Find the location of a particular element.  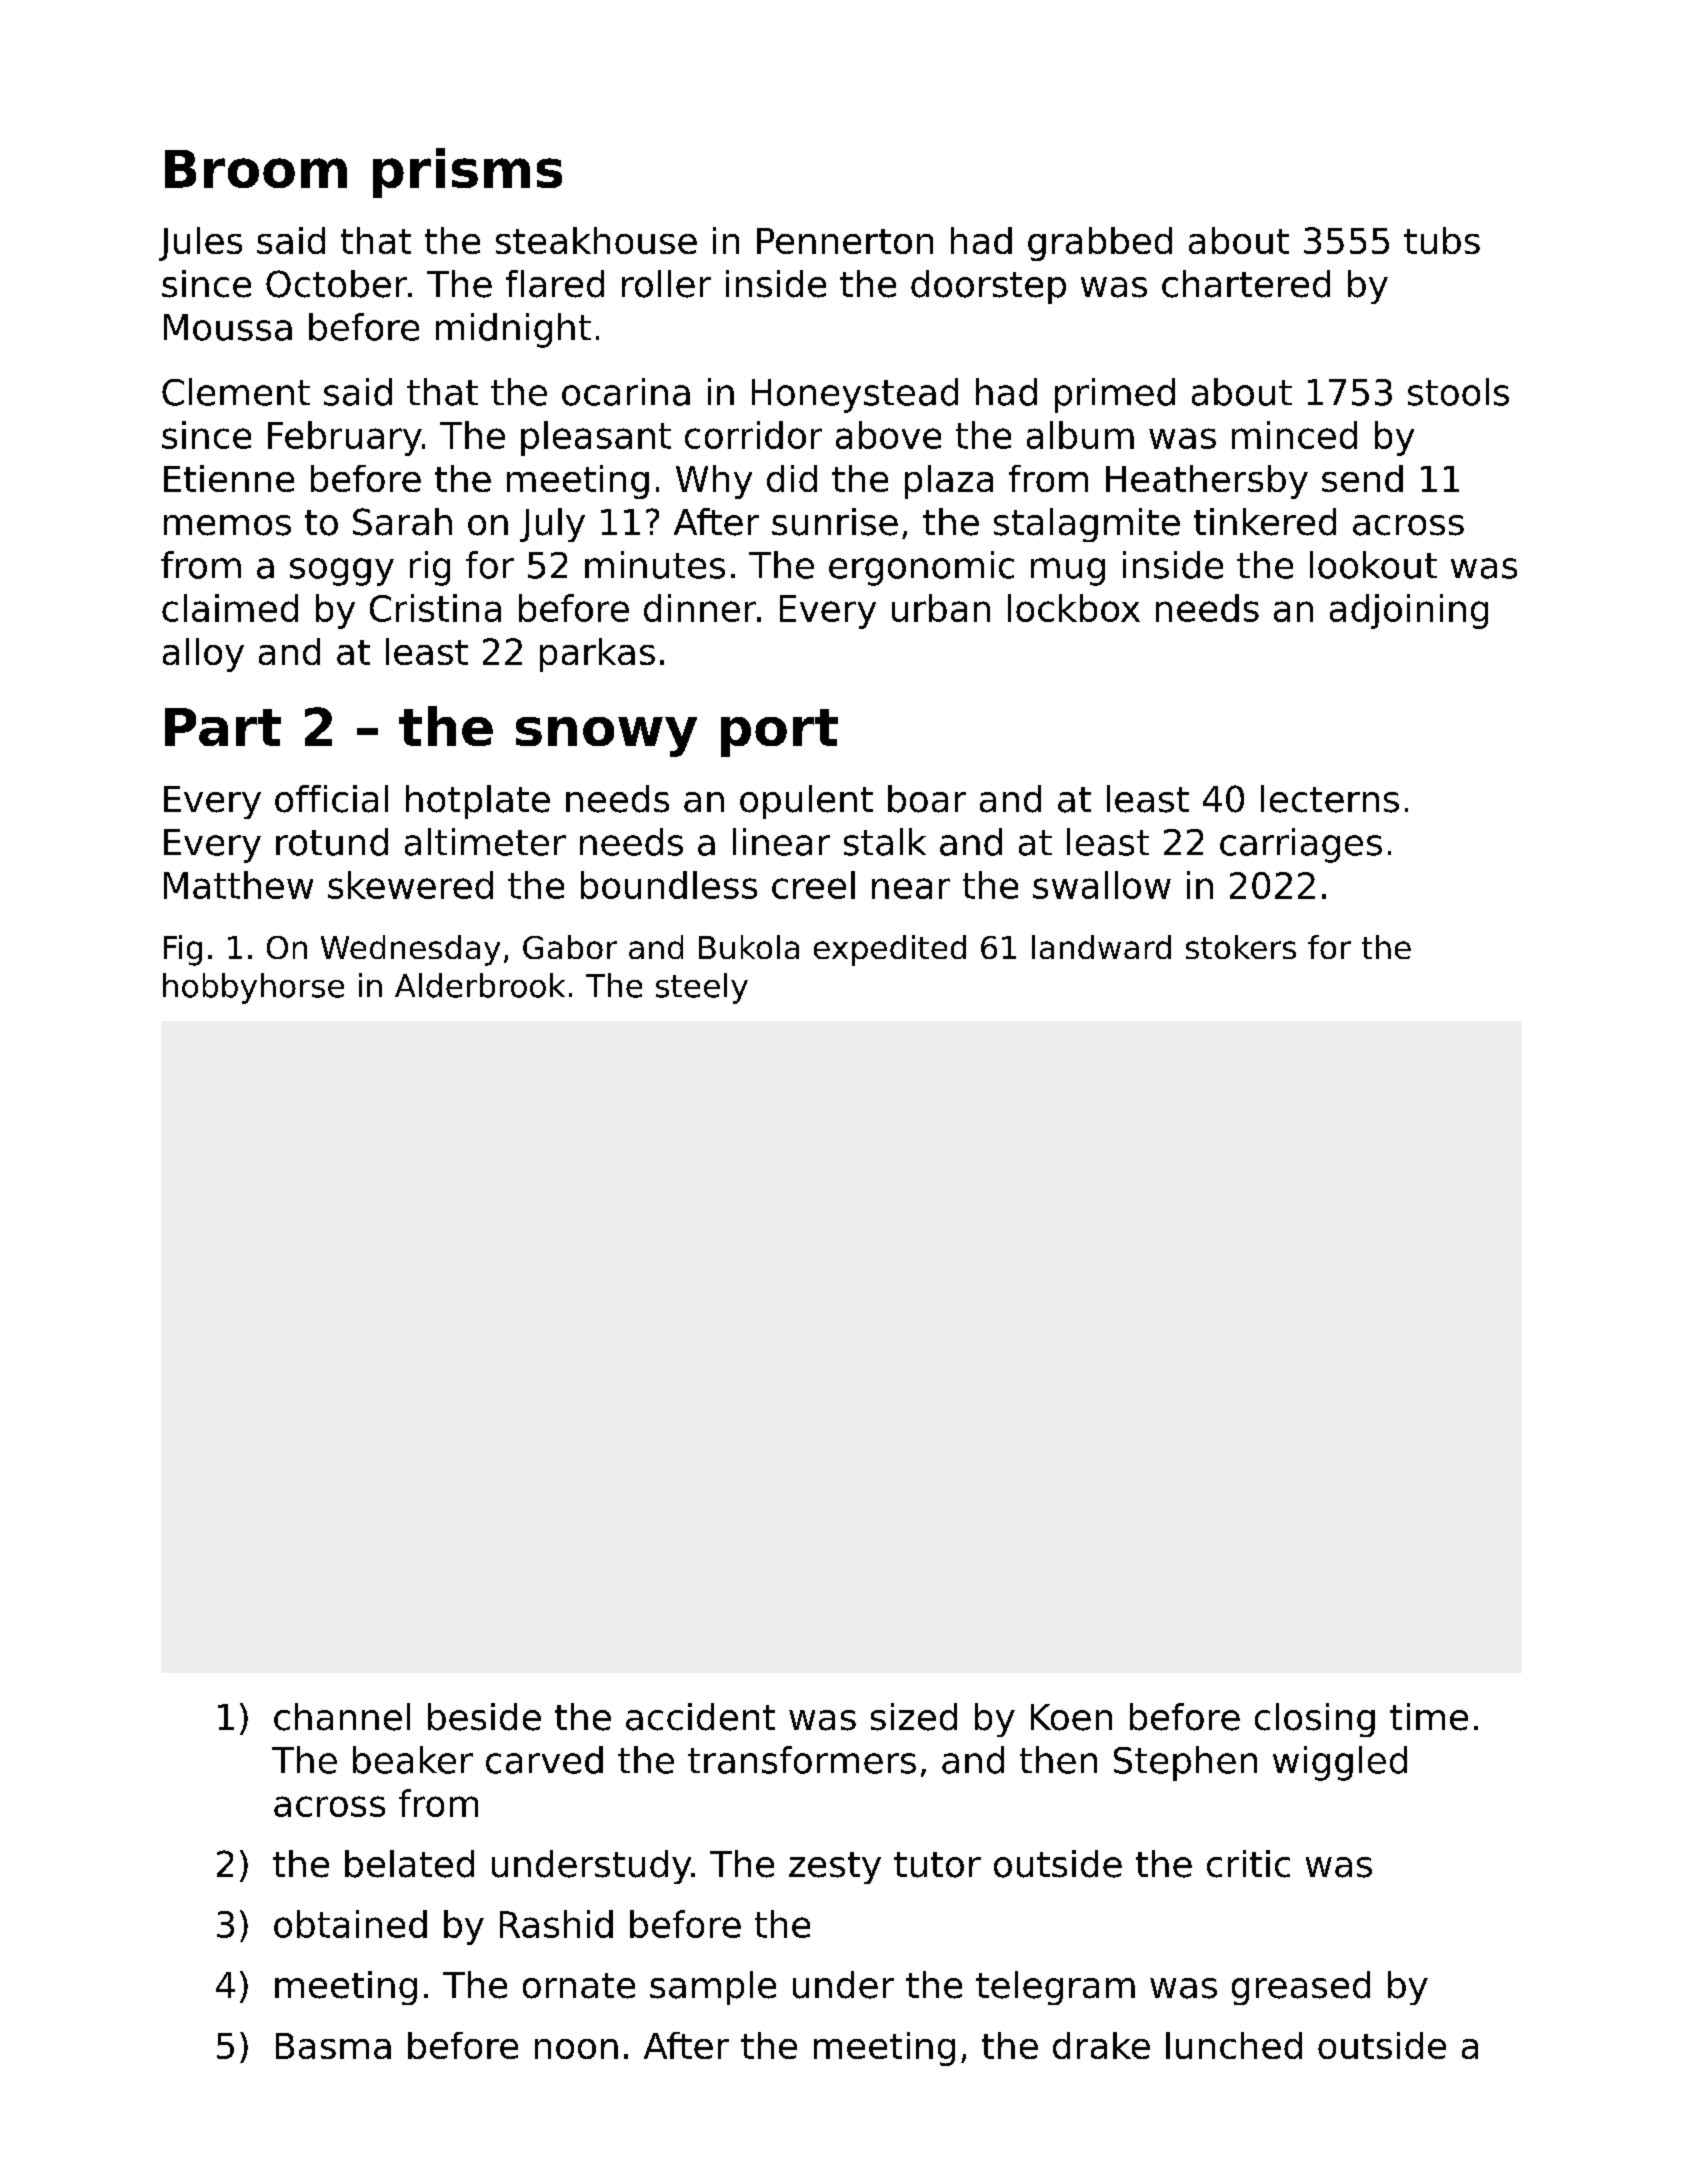

hobbyhorse is located at coordinates (253, 988).
